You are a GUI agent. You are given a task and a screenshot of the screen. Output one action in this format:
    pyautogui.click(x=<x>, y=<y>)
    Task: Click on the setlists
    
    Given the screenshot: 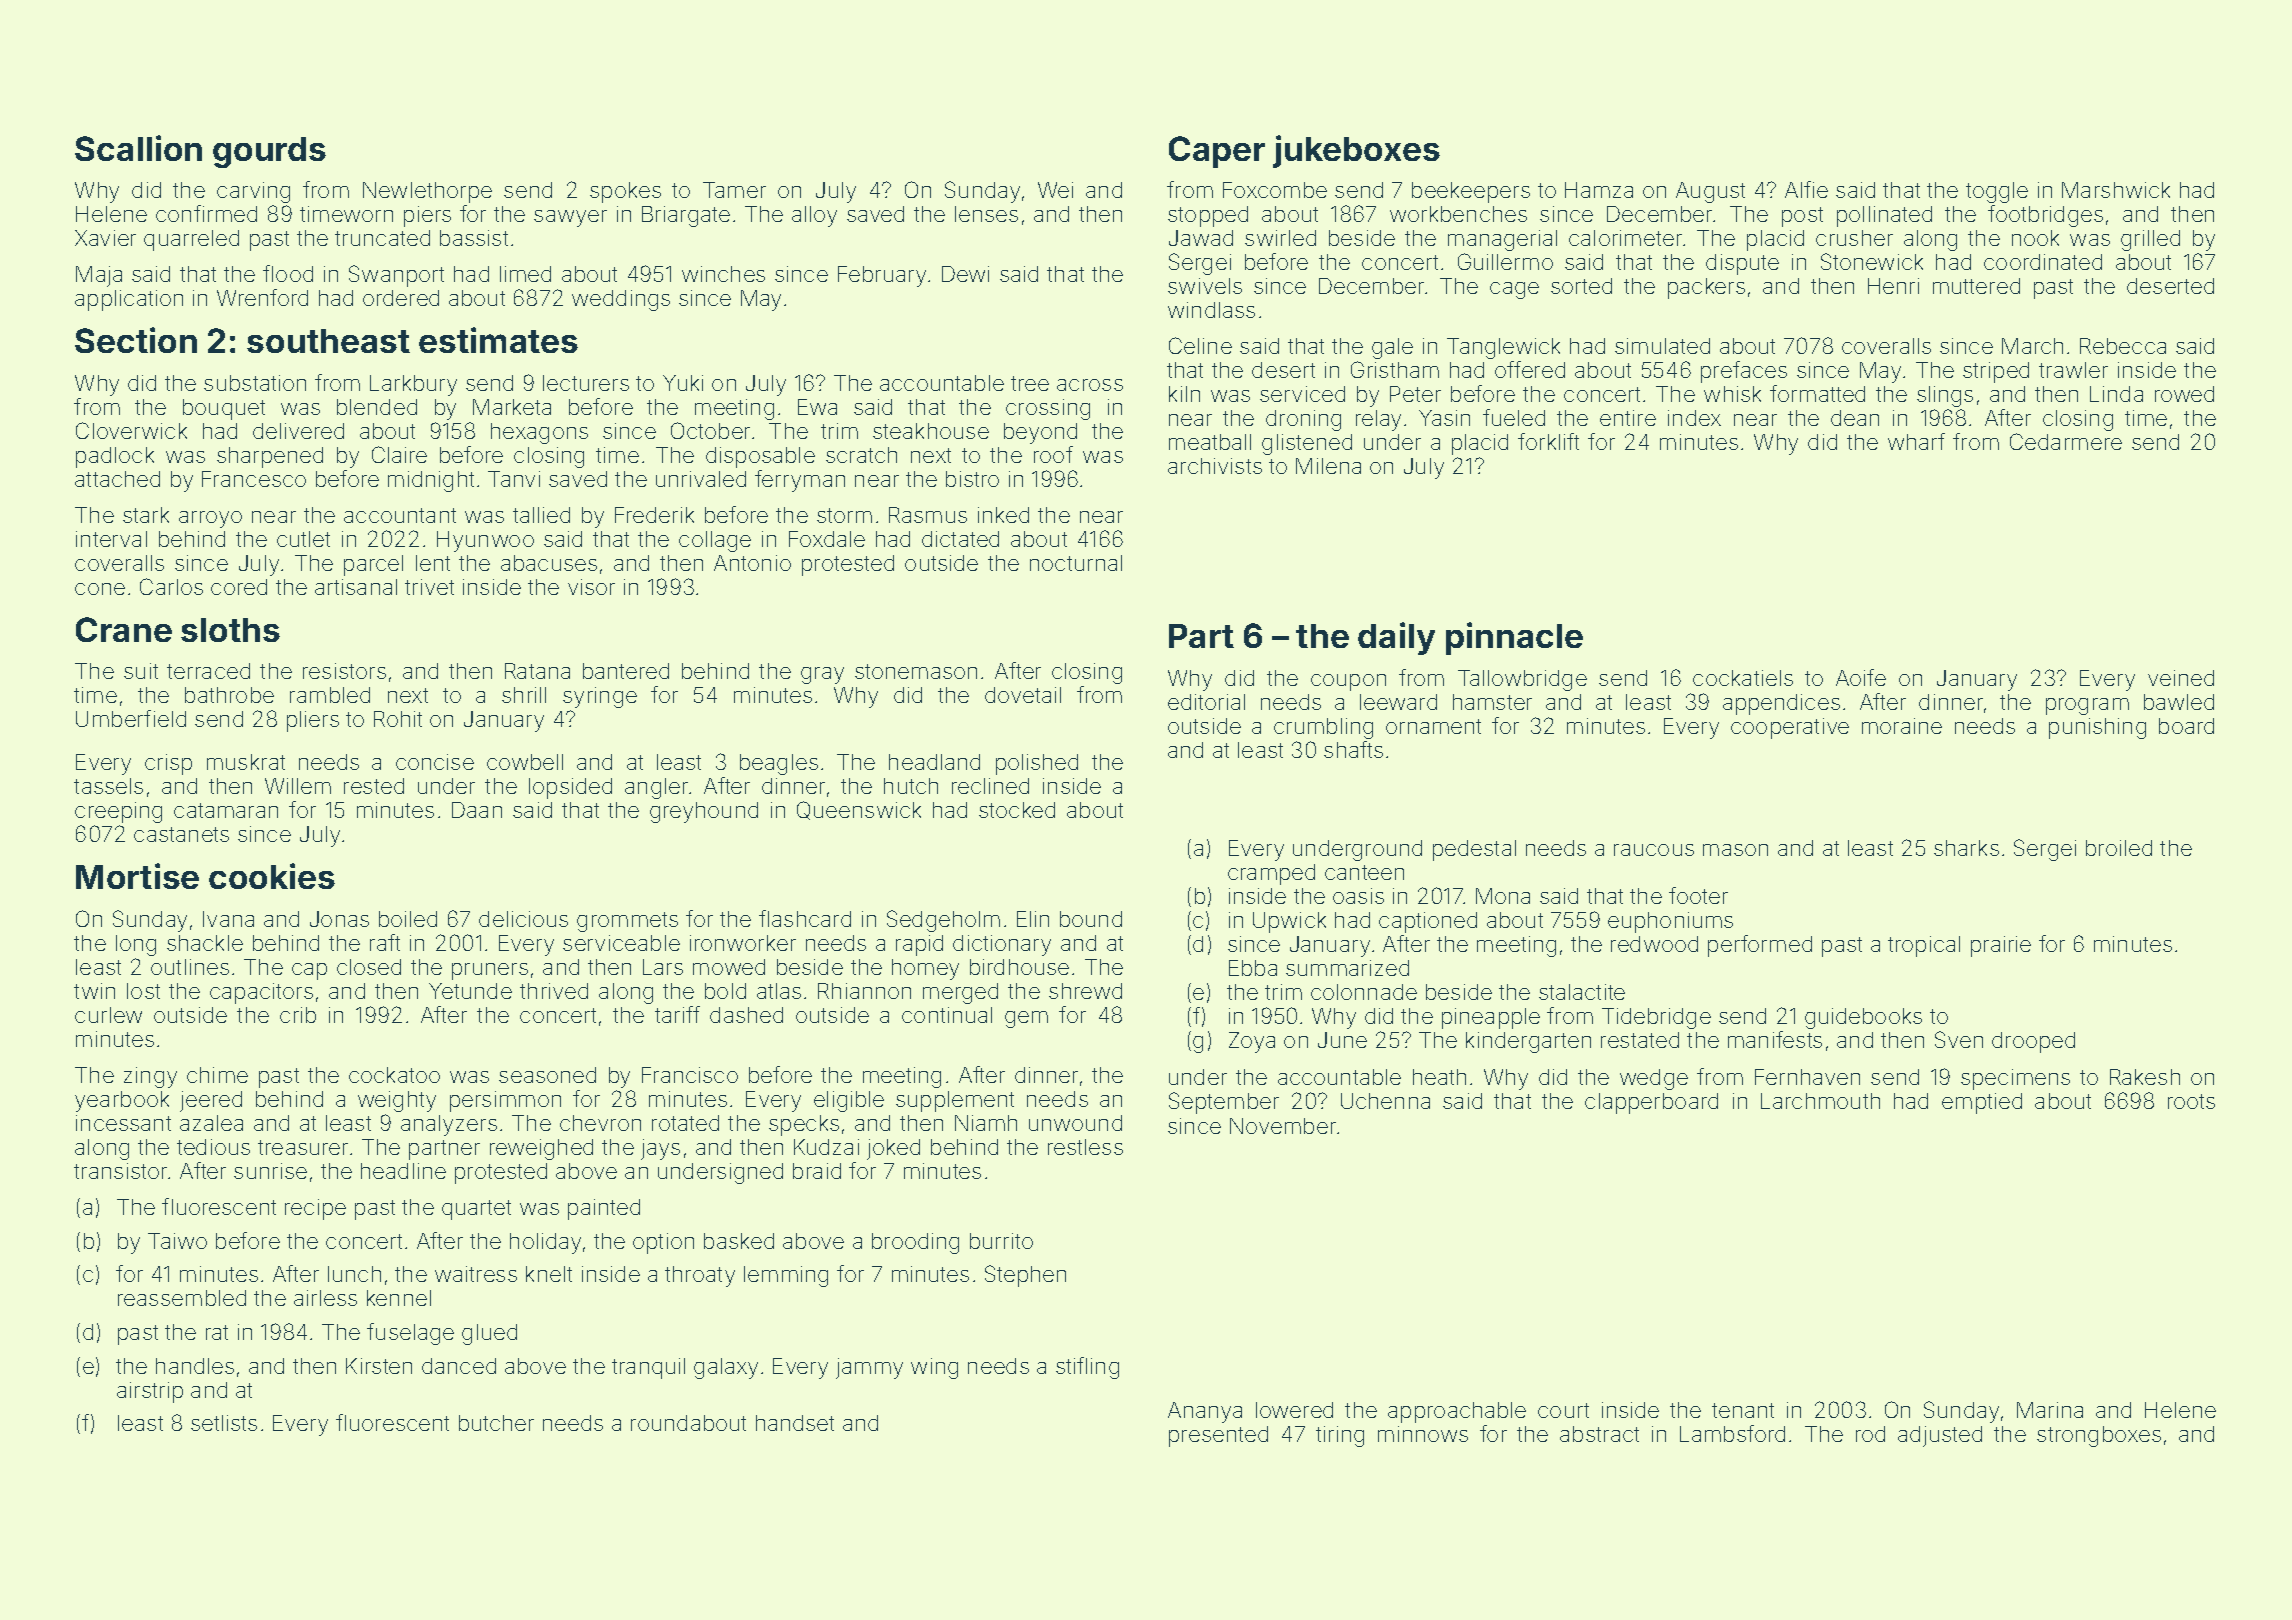 What is the action you would take?
    pyautogui.click(x=224, y=1423)
